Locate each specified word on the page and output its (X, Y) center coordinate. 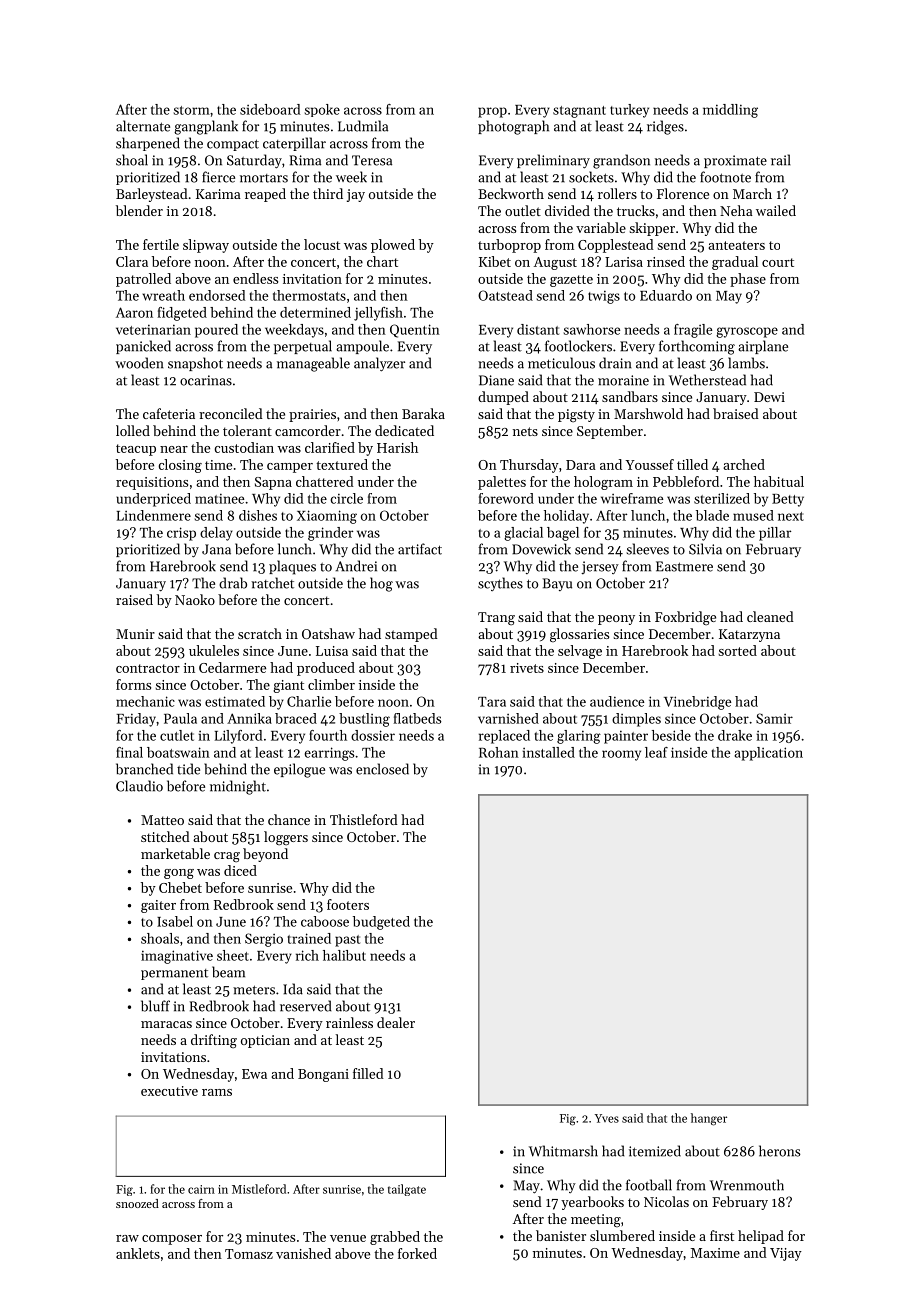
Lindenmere (154, 515)
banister (561, 1235)
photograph (513, 127)
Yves (607, 1118)
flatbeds (417, 718)
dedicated (404, 430)
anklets (138, 1253)
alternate (143, 126)
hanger (709, 1119)
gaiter (158, 906)
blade (712, 515)
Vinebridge (697, 703)
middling (730, 111)
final (129, 752)
